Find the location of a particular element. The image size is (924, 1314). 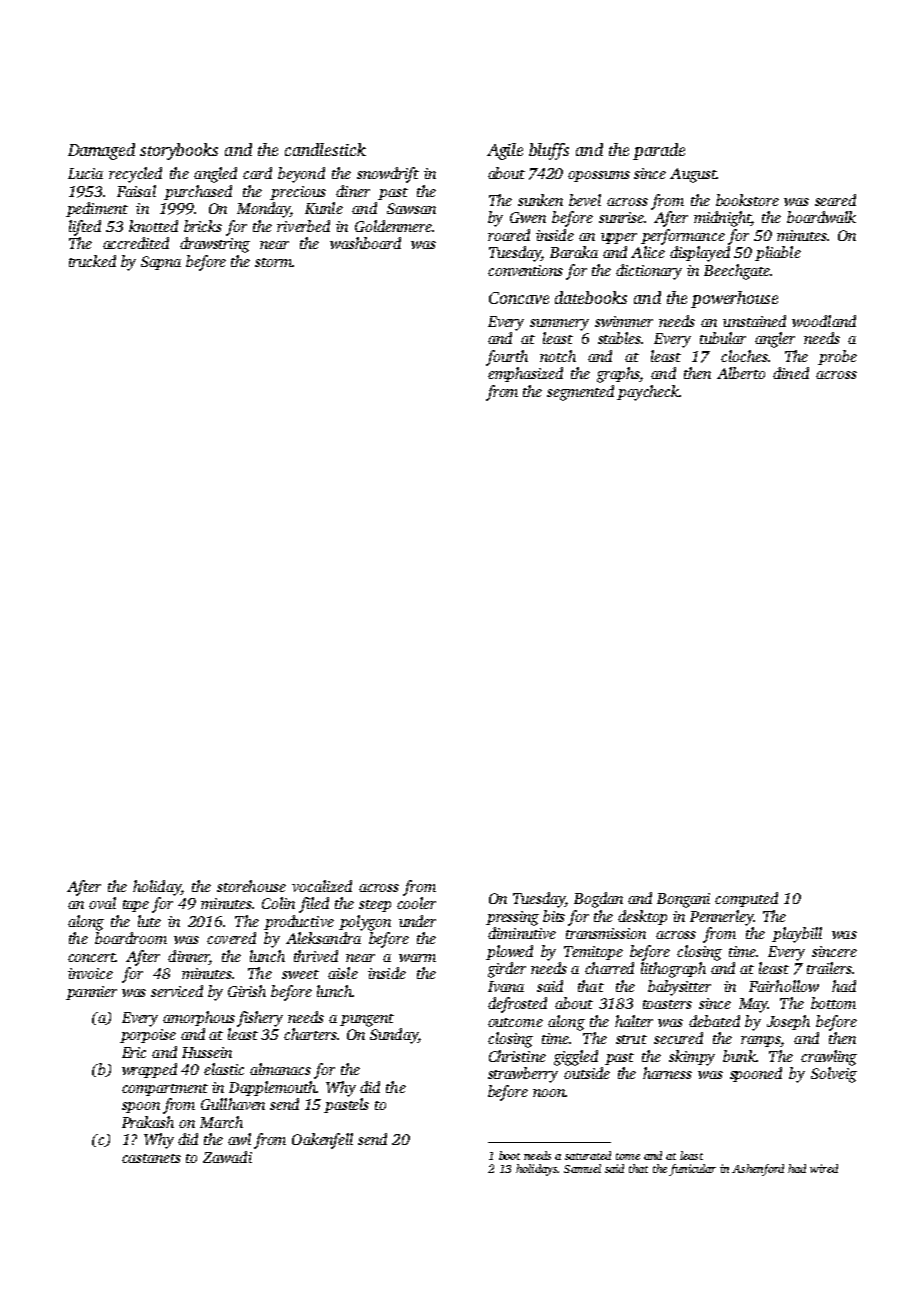

computed is located at coordinates (746, 899).
